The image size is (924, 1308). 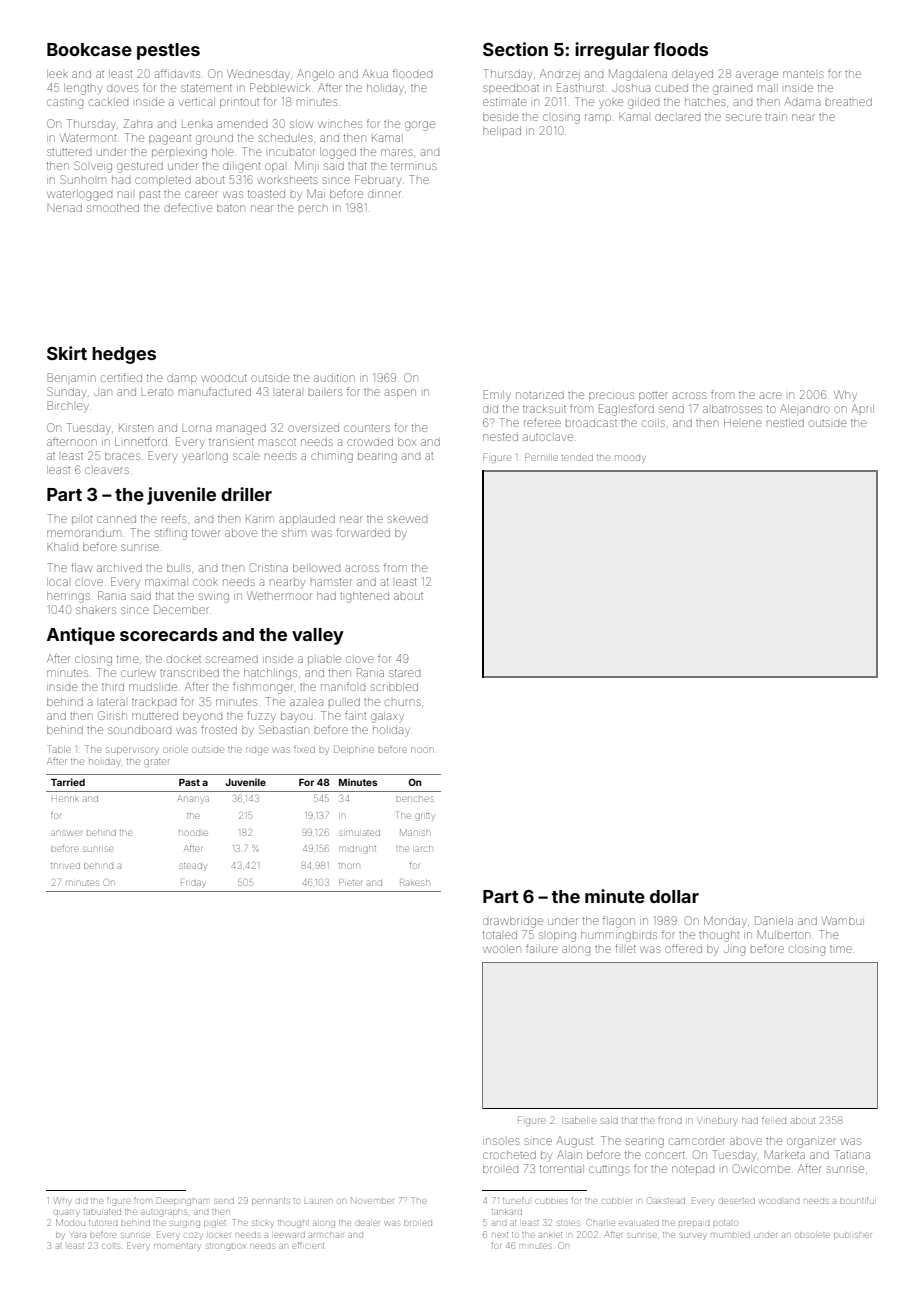 What do you see at coordinates (107, 470) in the image?
I see `cleavers` at bounding box center [107, 470].
